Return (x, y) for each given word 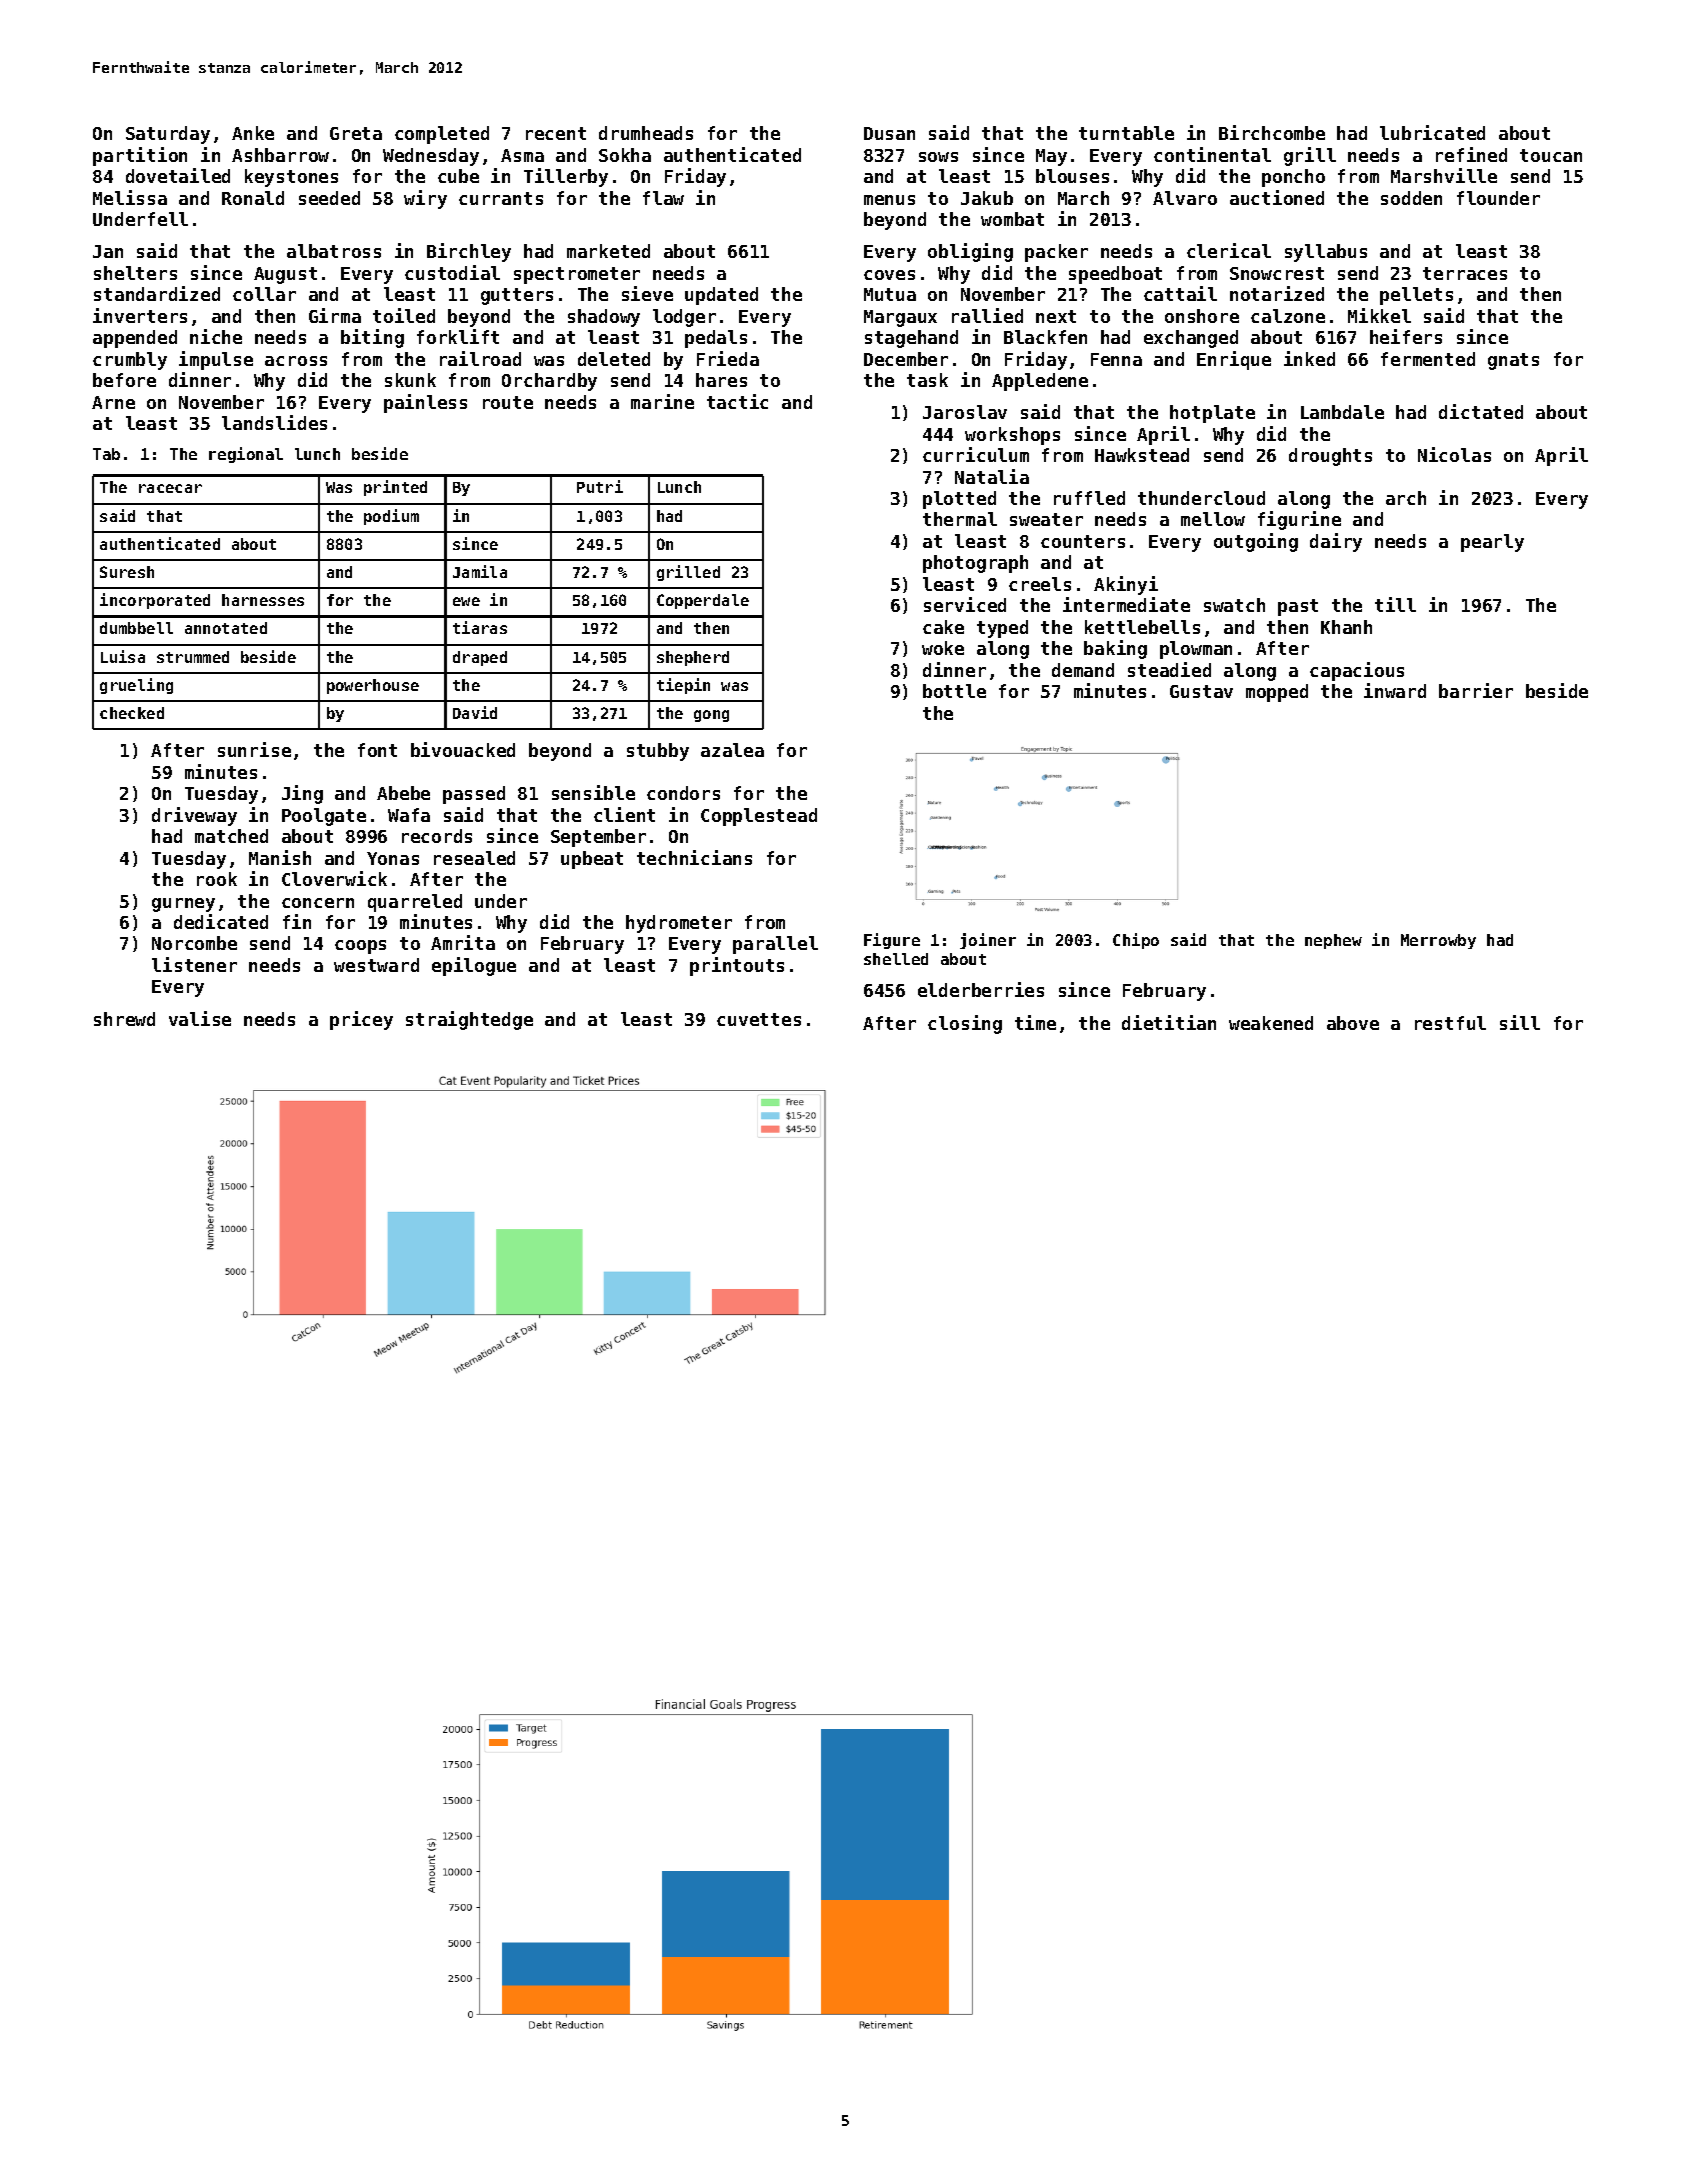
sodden (1411, 198)
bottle (954, 691)
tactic (737, 401)
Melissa (130, 197)
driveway (194, 816)
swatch (1234, 605)
